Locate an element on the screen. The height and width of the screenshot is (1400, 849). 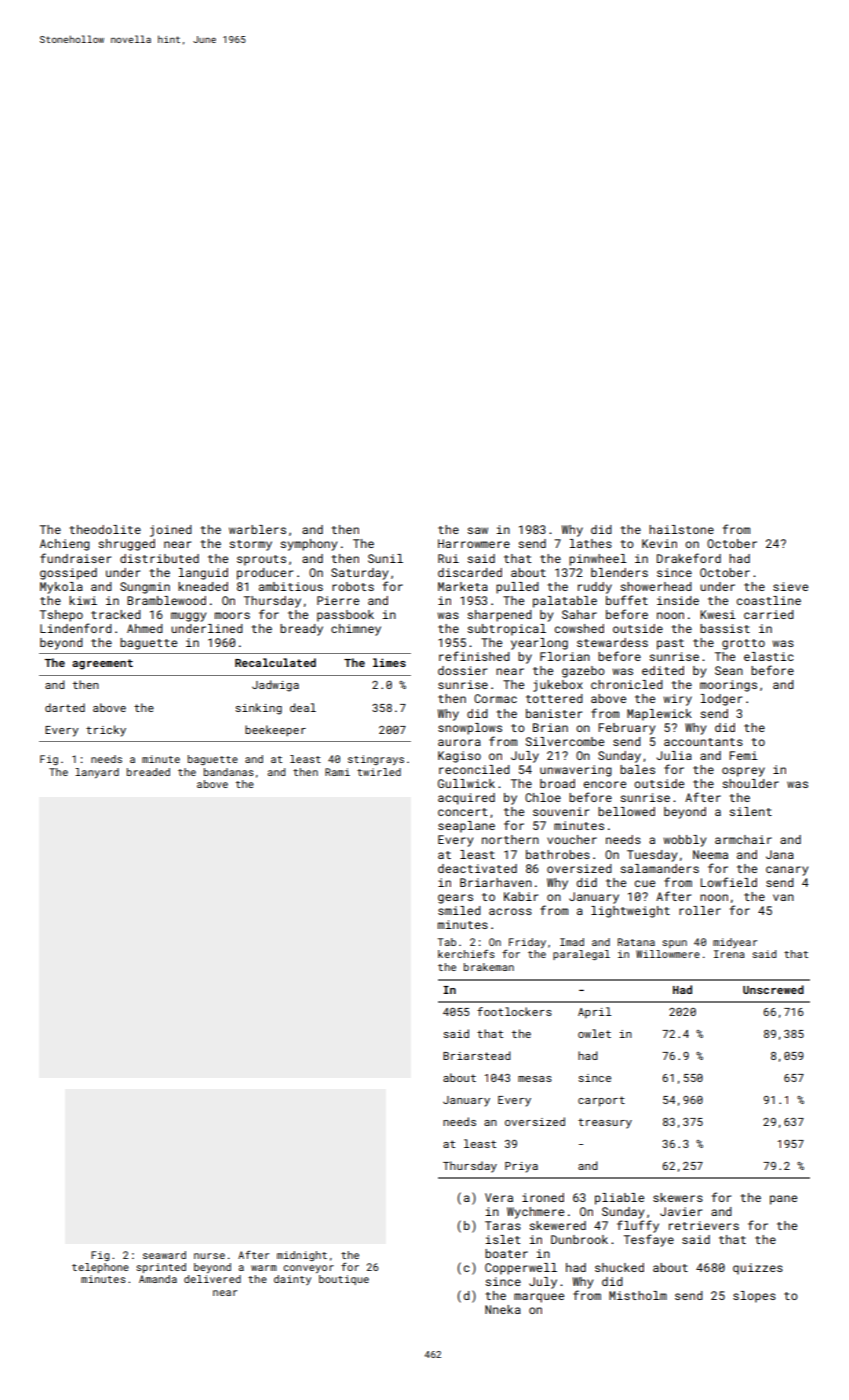
mesas is located at coordinates (535, 1079).
